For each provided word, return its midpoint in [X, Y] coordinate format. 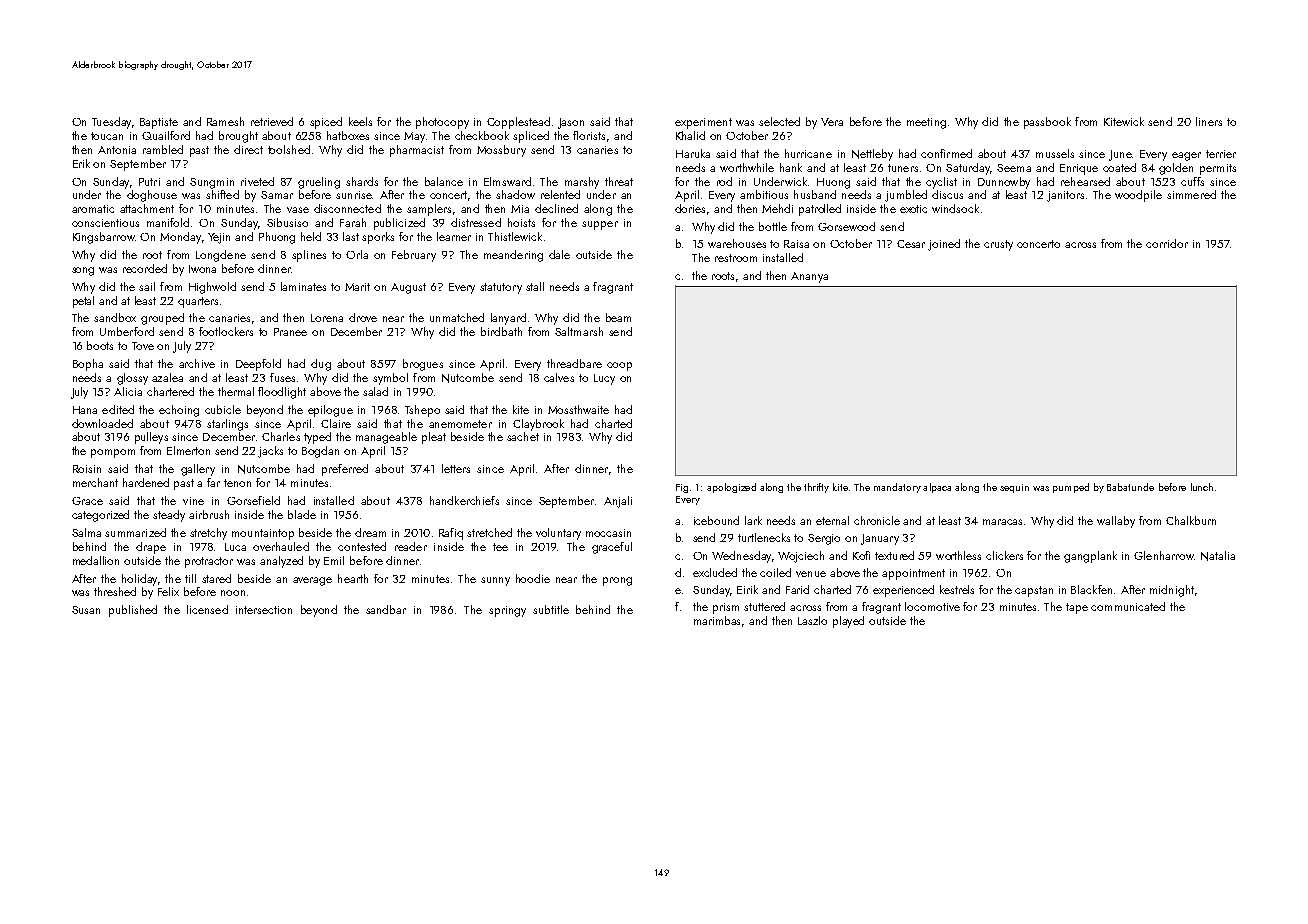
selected [779, 121]
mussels [1055, 153]
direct [248, 149]
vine [193, 501]
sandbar [386, 609]
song [83, 271]
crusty [998, 245]
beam [618, 317]
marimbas [717, 620]
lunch [1202, 487]
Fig [682, 488]
